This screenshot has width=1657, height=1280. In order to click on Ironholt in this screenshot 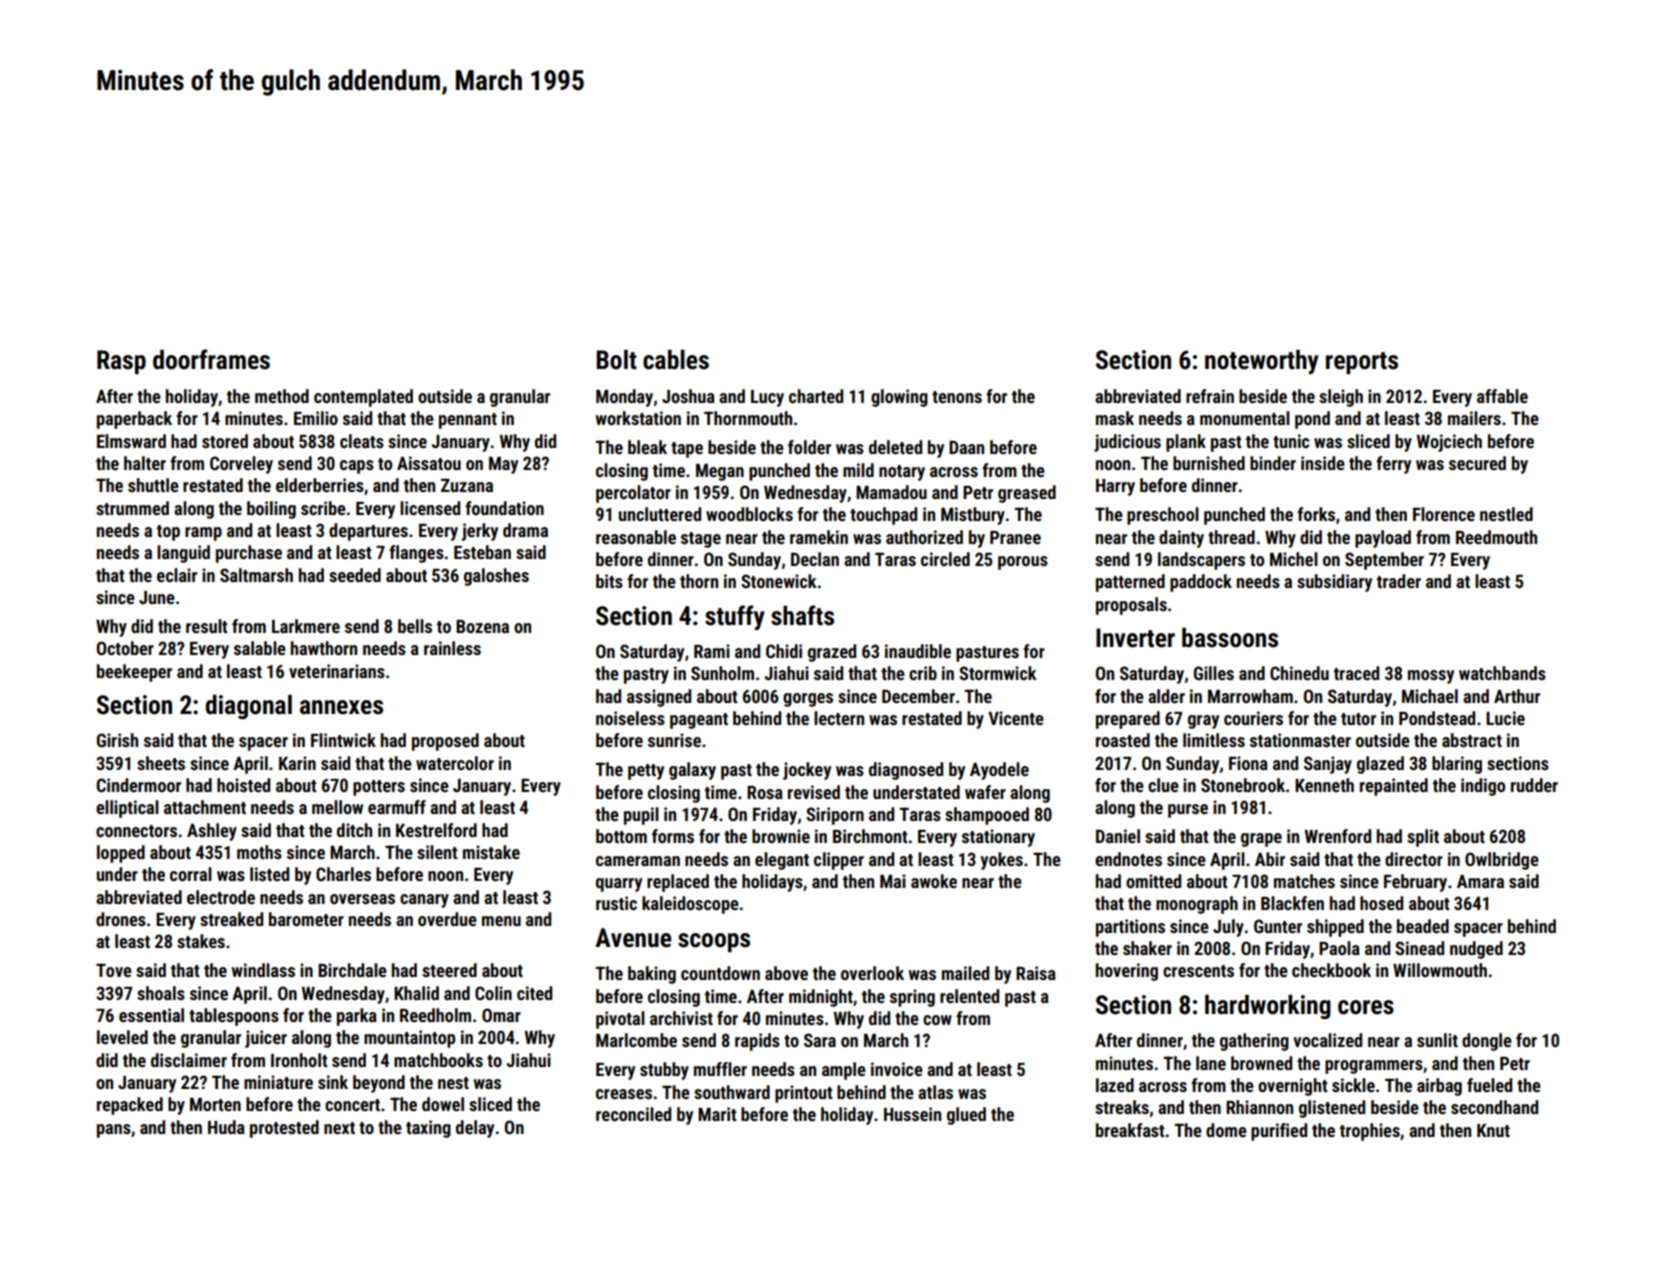, I will do `click(299, 1060)`.
